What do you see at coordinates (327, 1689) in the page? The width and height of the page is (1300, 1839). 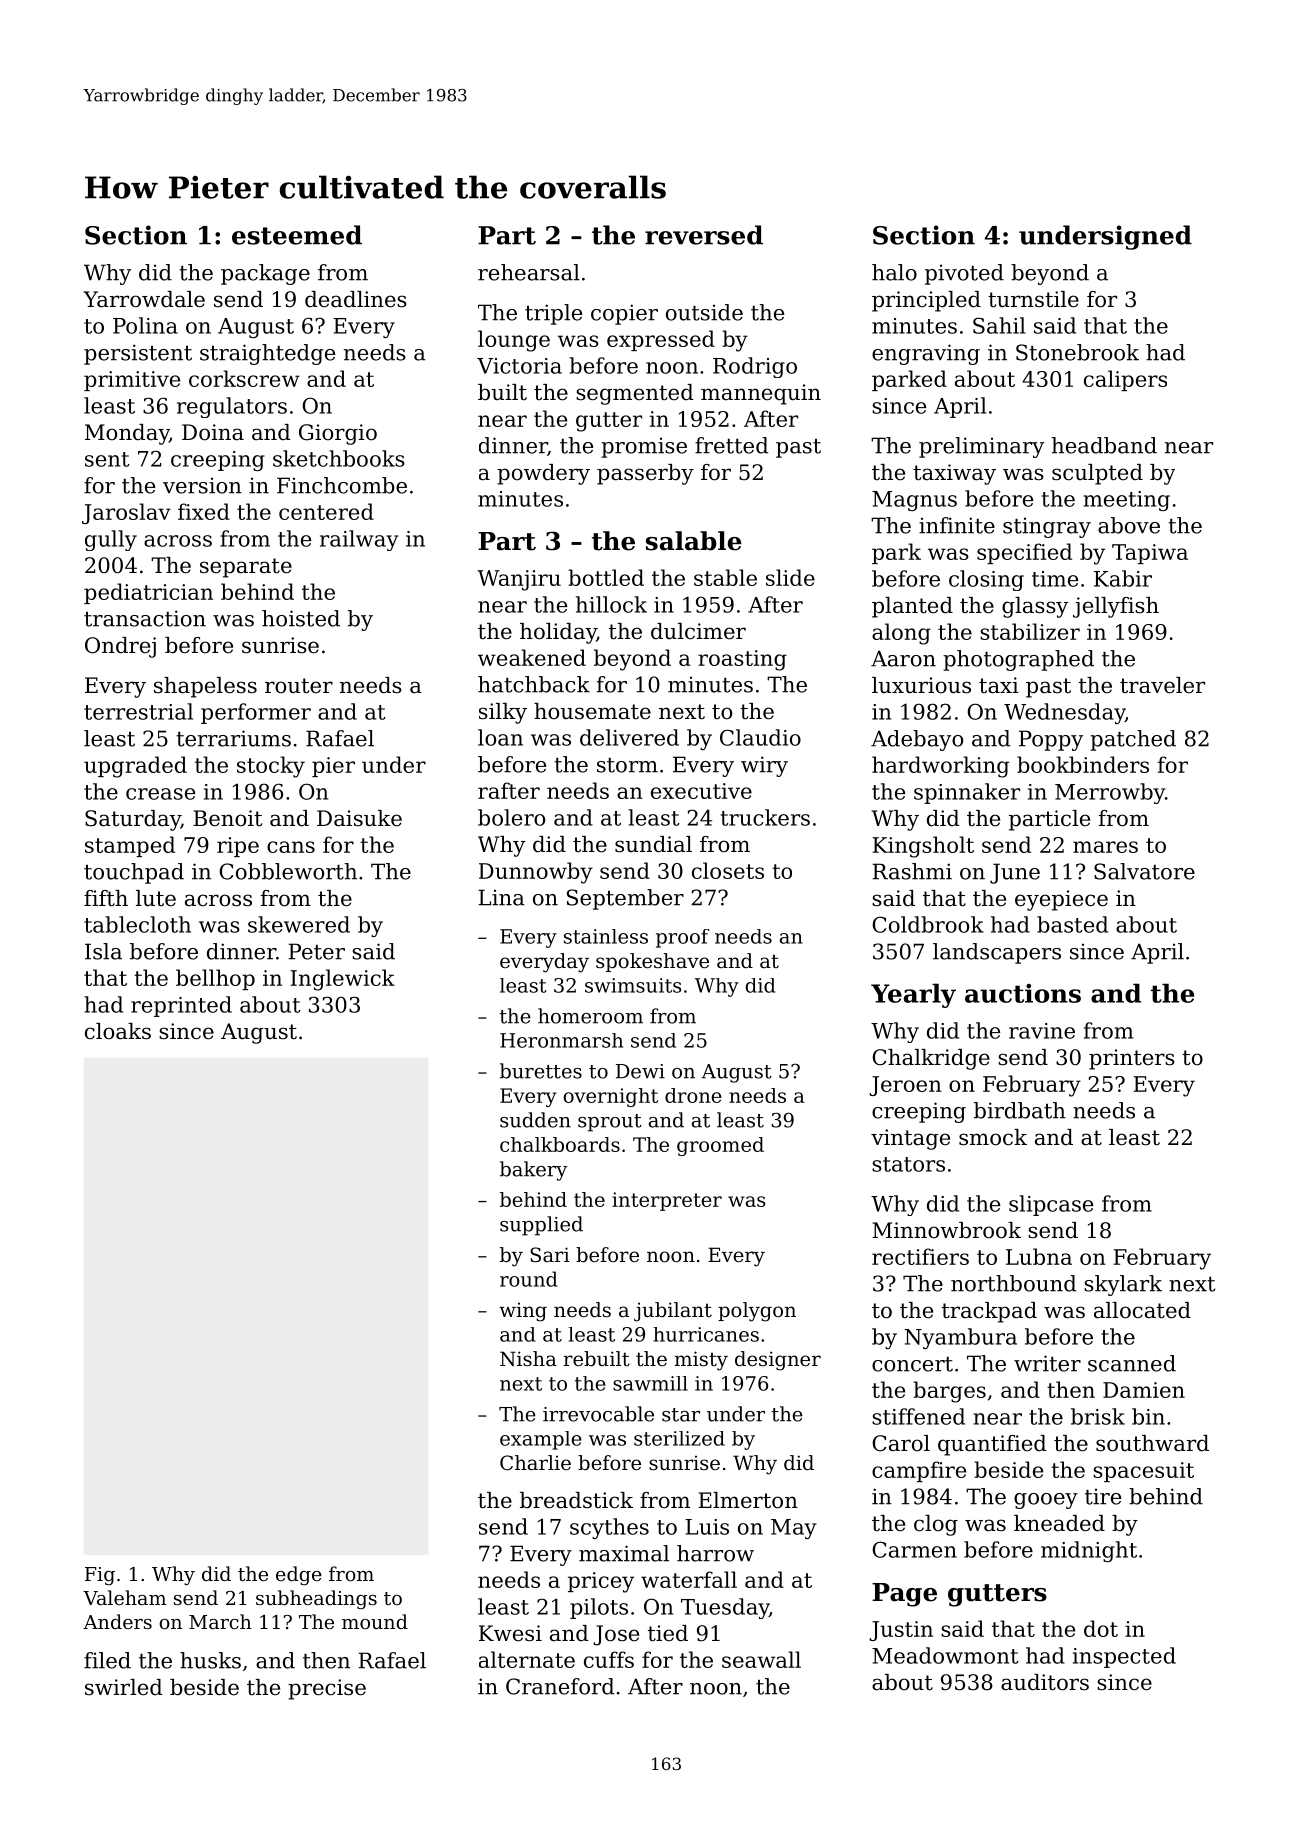 I see `precise` at bounding box center [327, 1689].
